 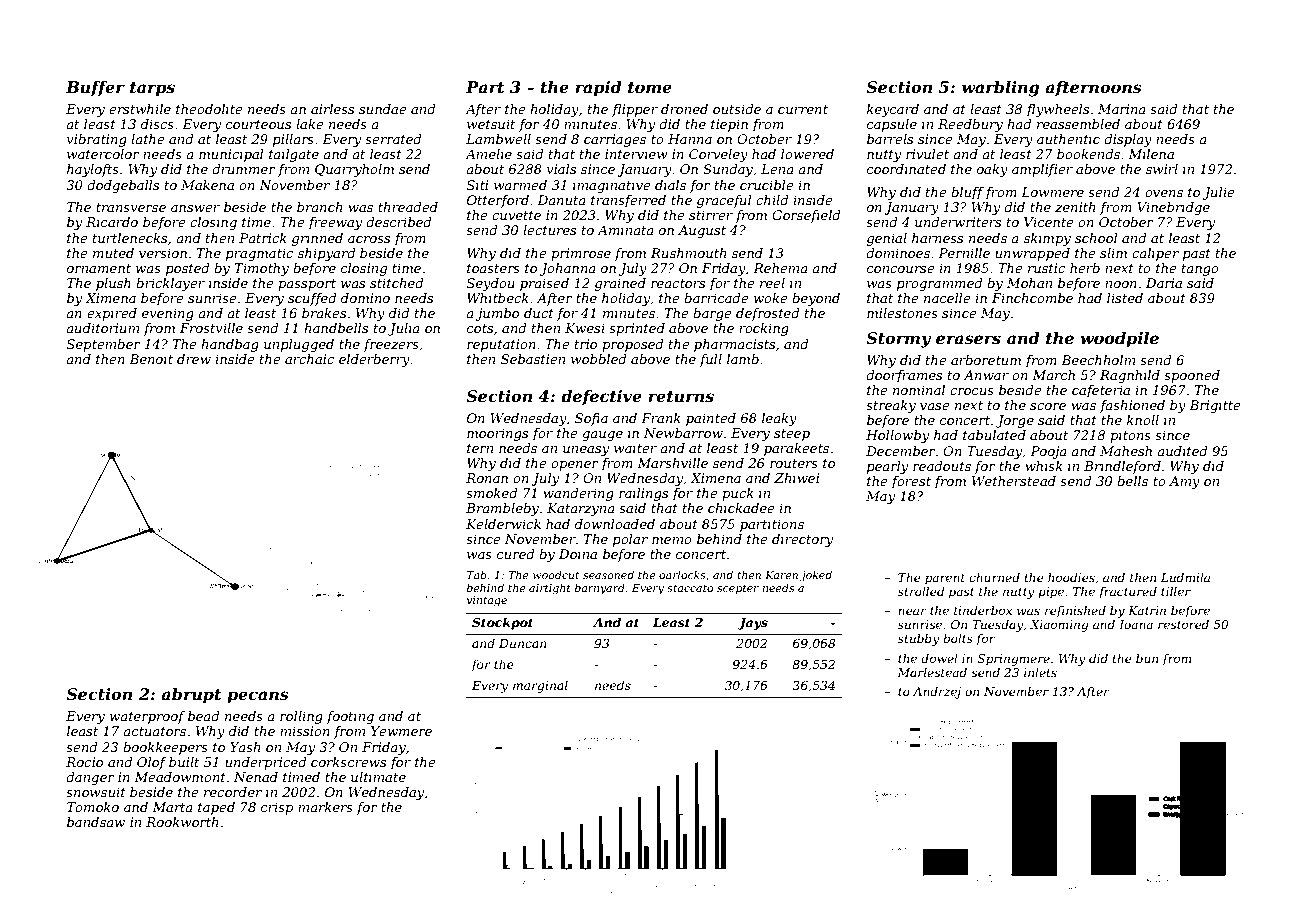 I want to click on ultimate, so click(x=378, y=777).
